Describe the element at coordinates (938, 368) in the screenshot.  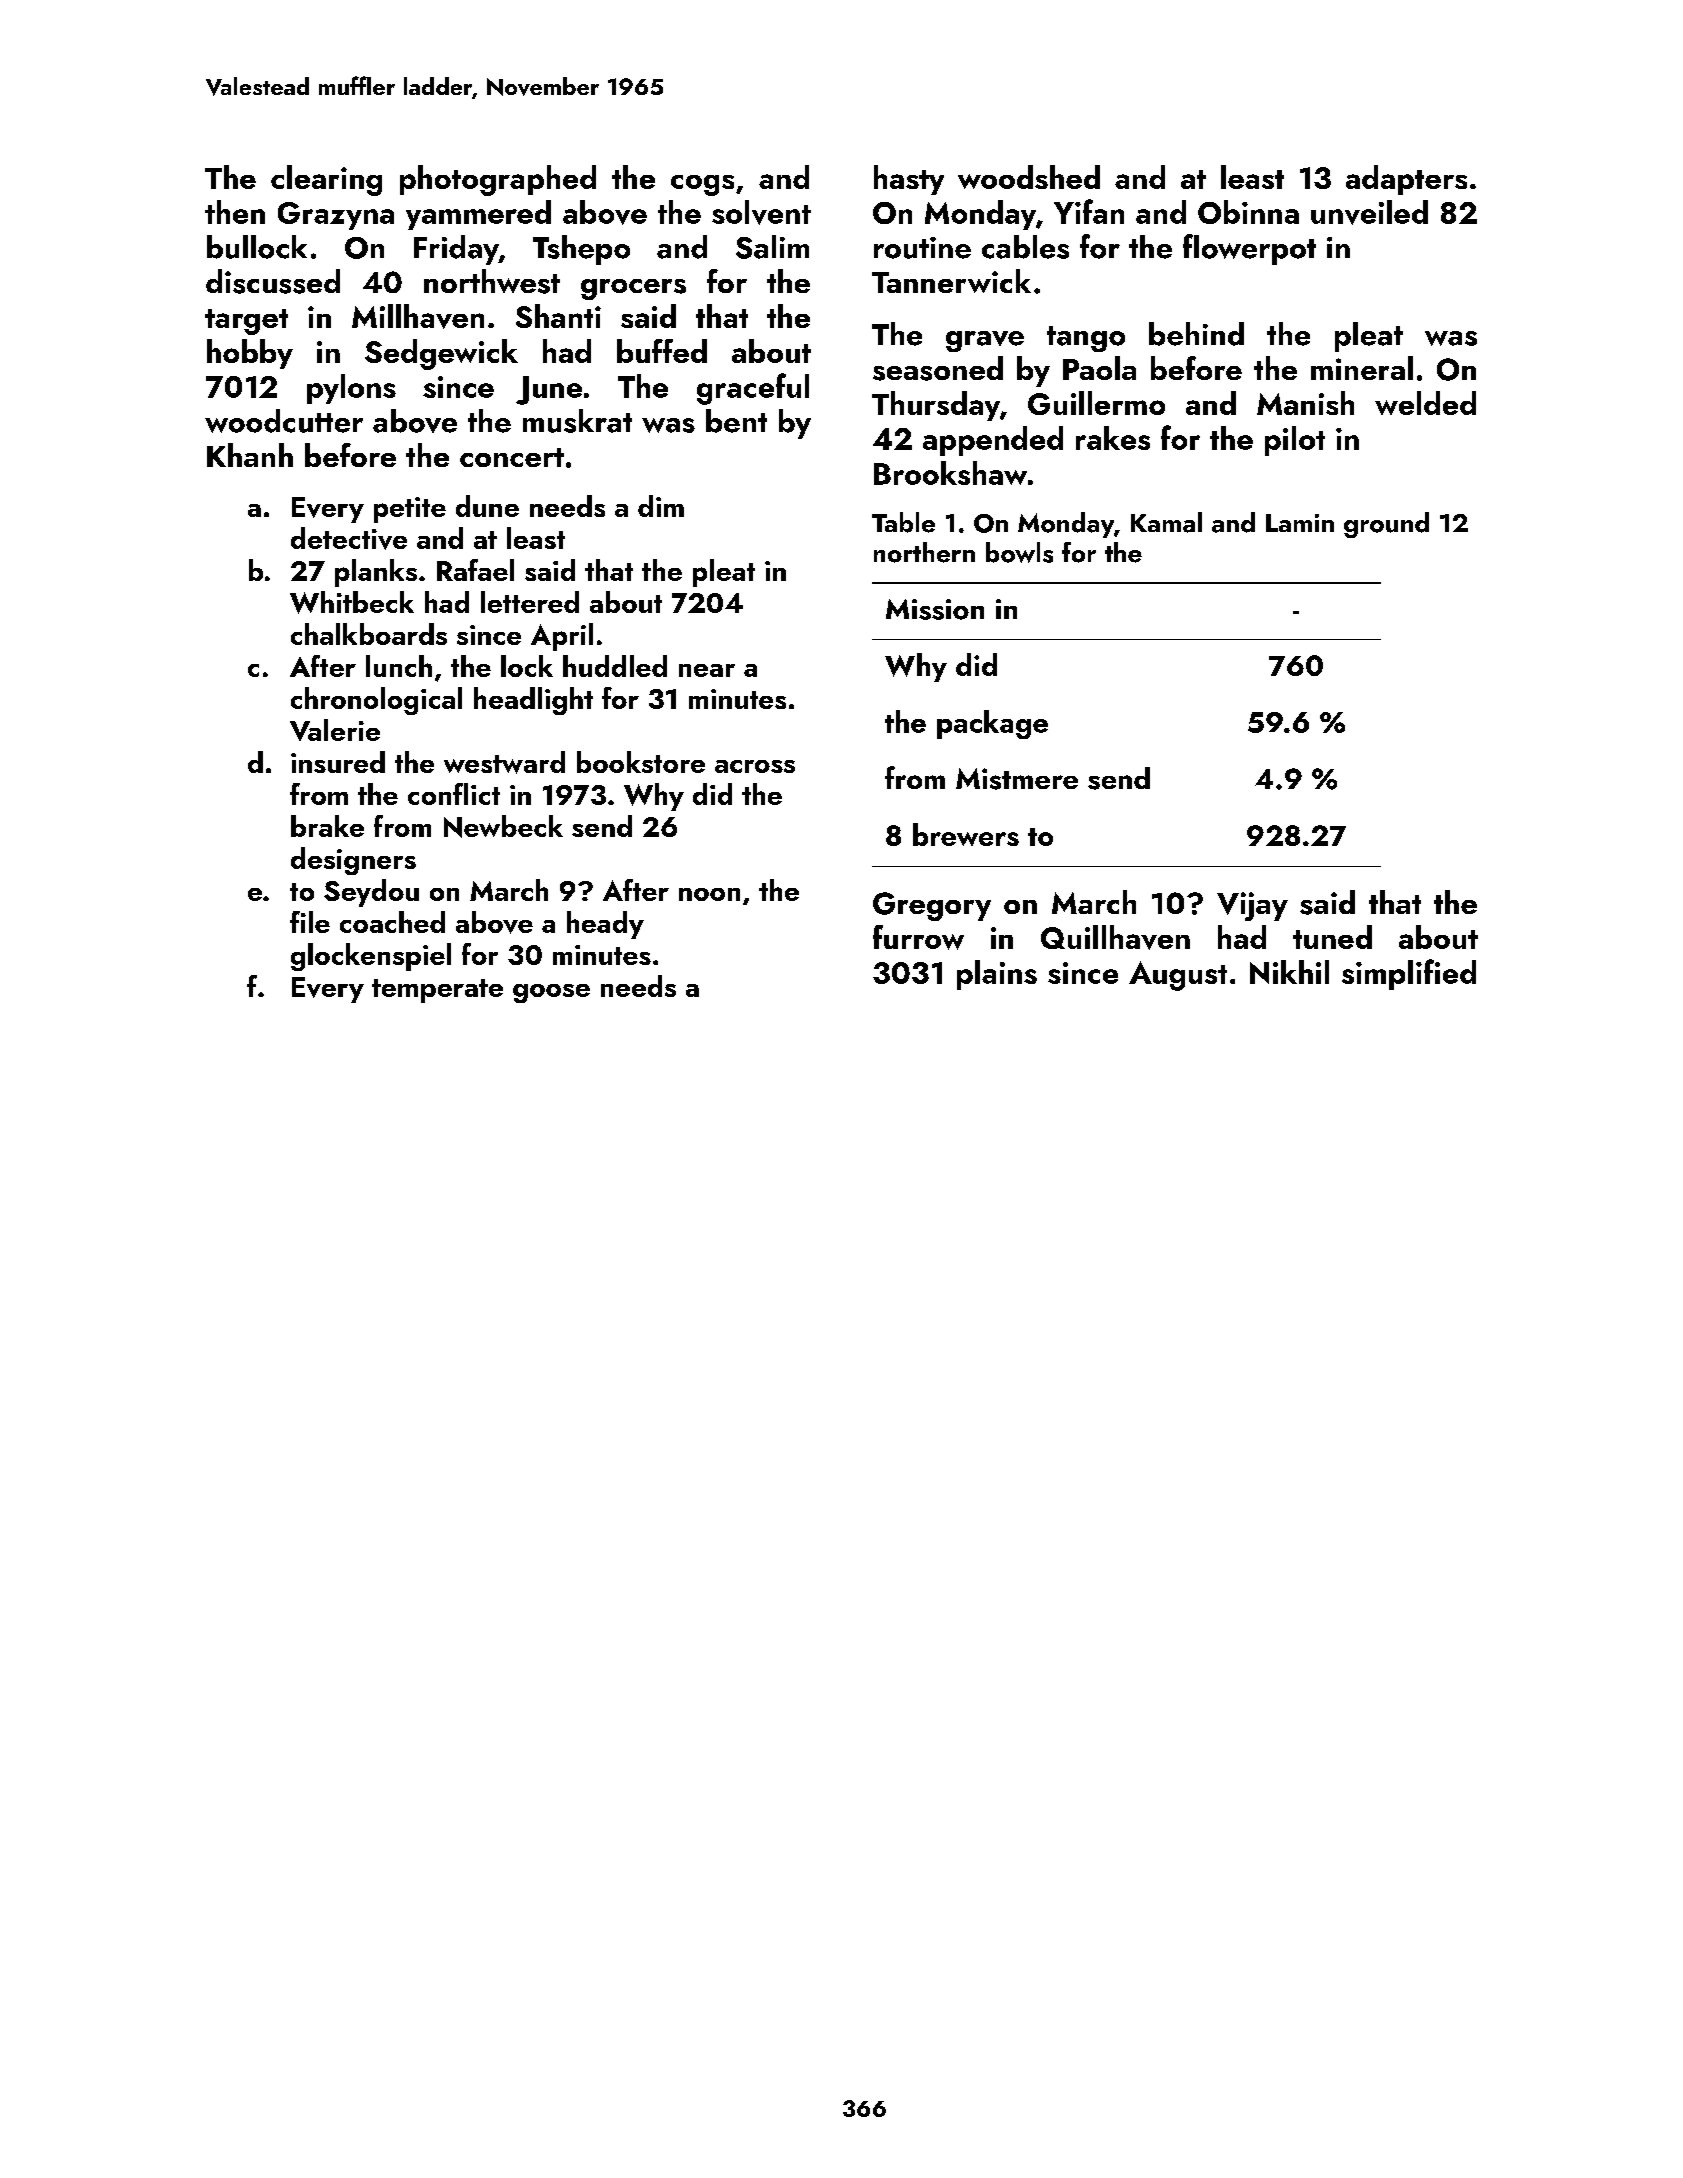
I see `seasoned` at that location.
